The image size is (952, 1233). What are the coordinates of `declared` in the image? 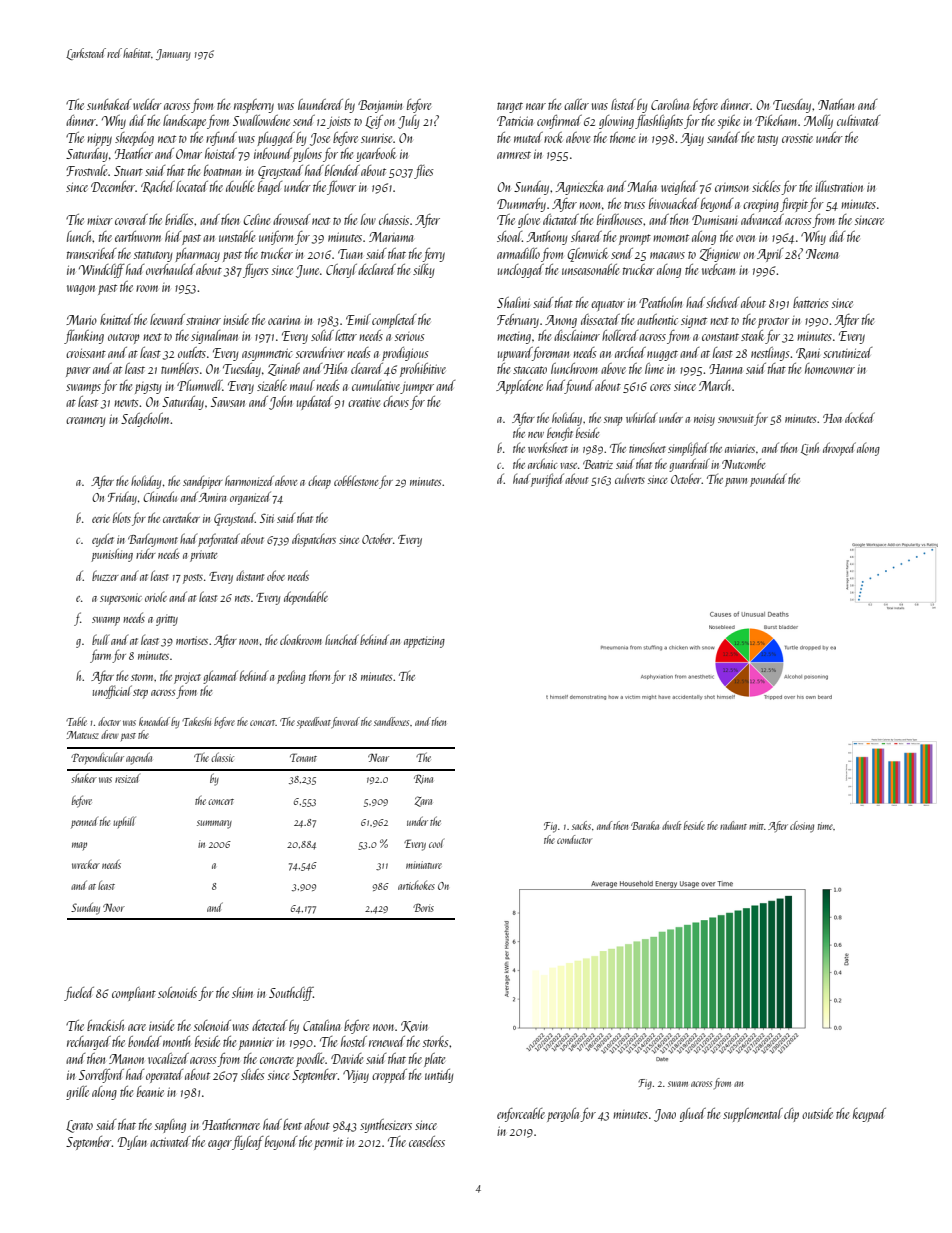 It's located at (377, 269).
